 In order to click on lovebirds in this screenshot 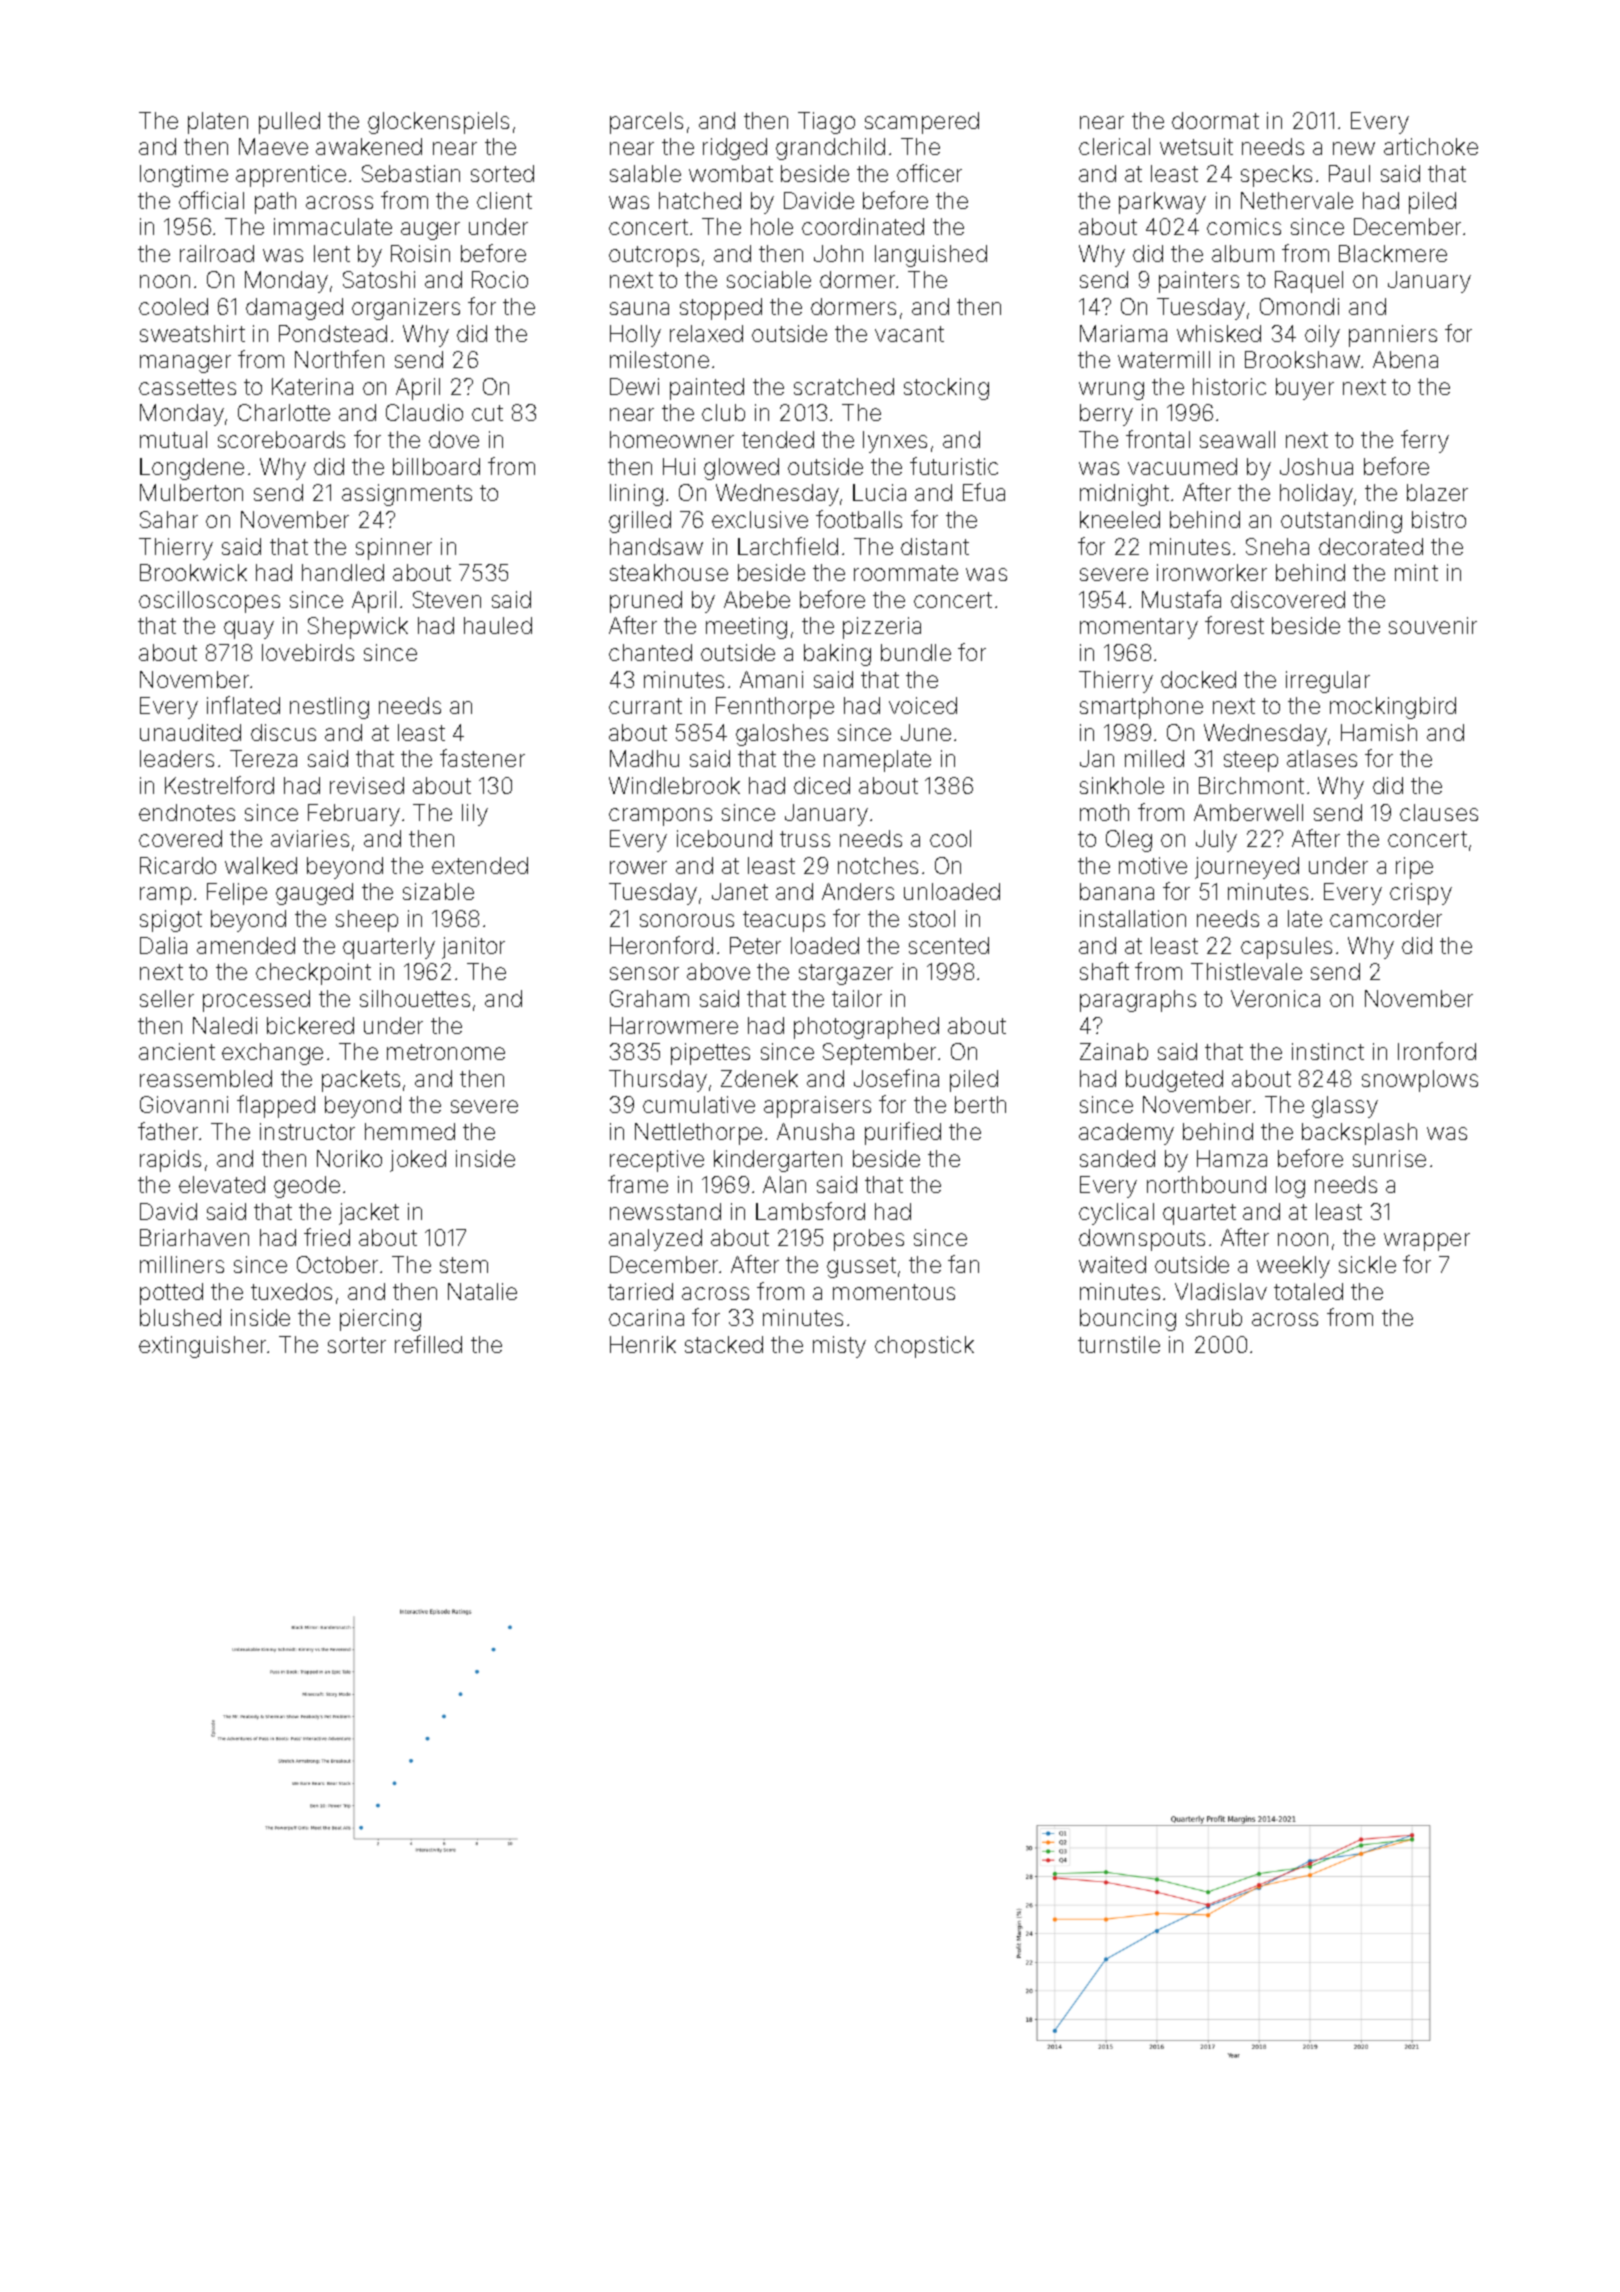, I will do `click(308, 652)`.
